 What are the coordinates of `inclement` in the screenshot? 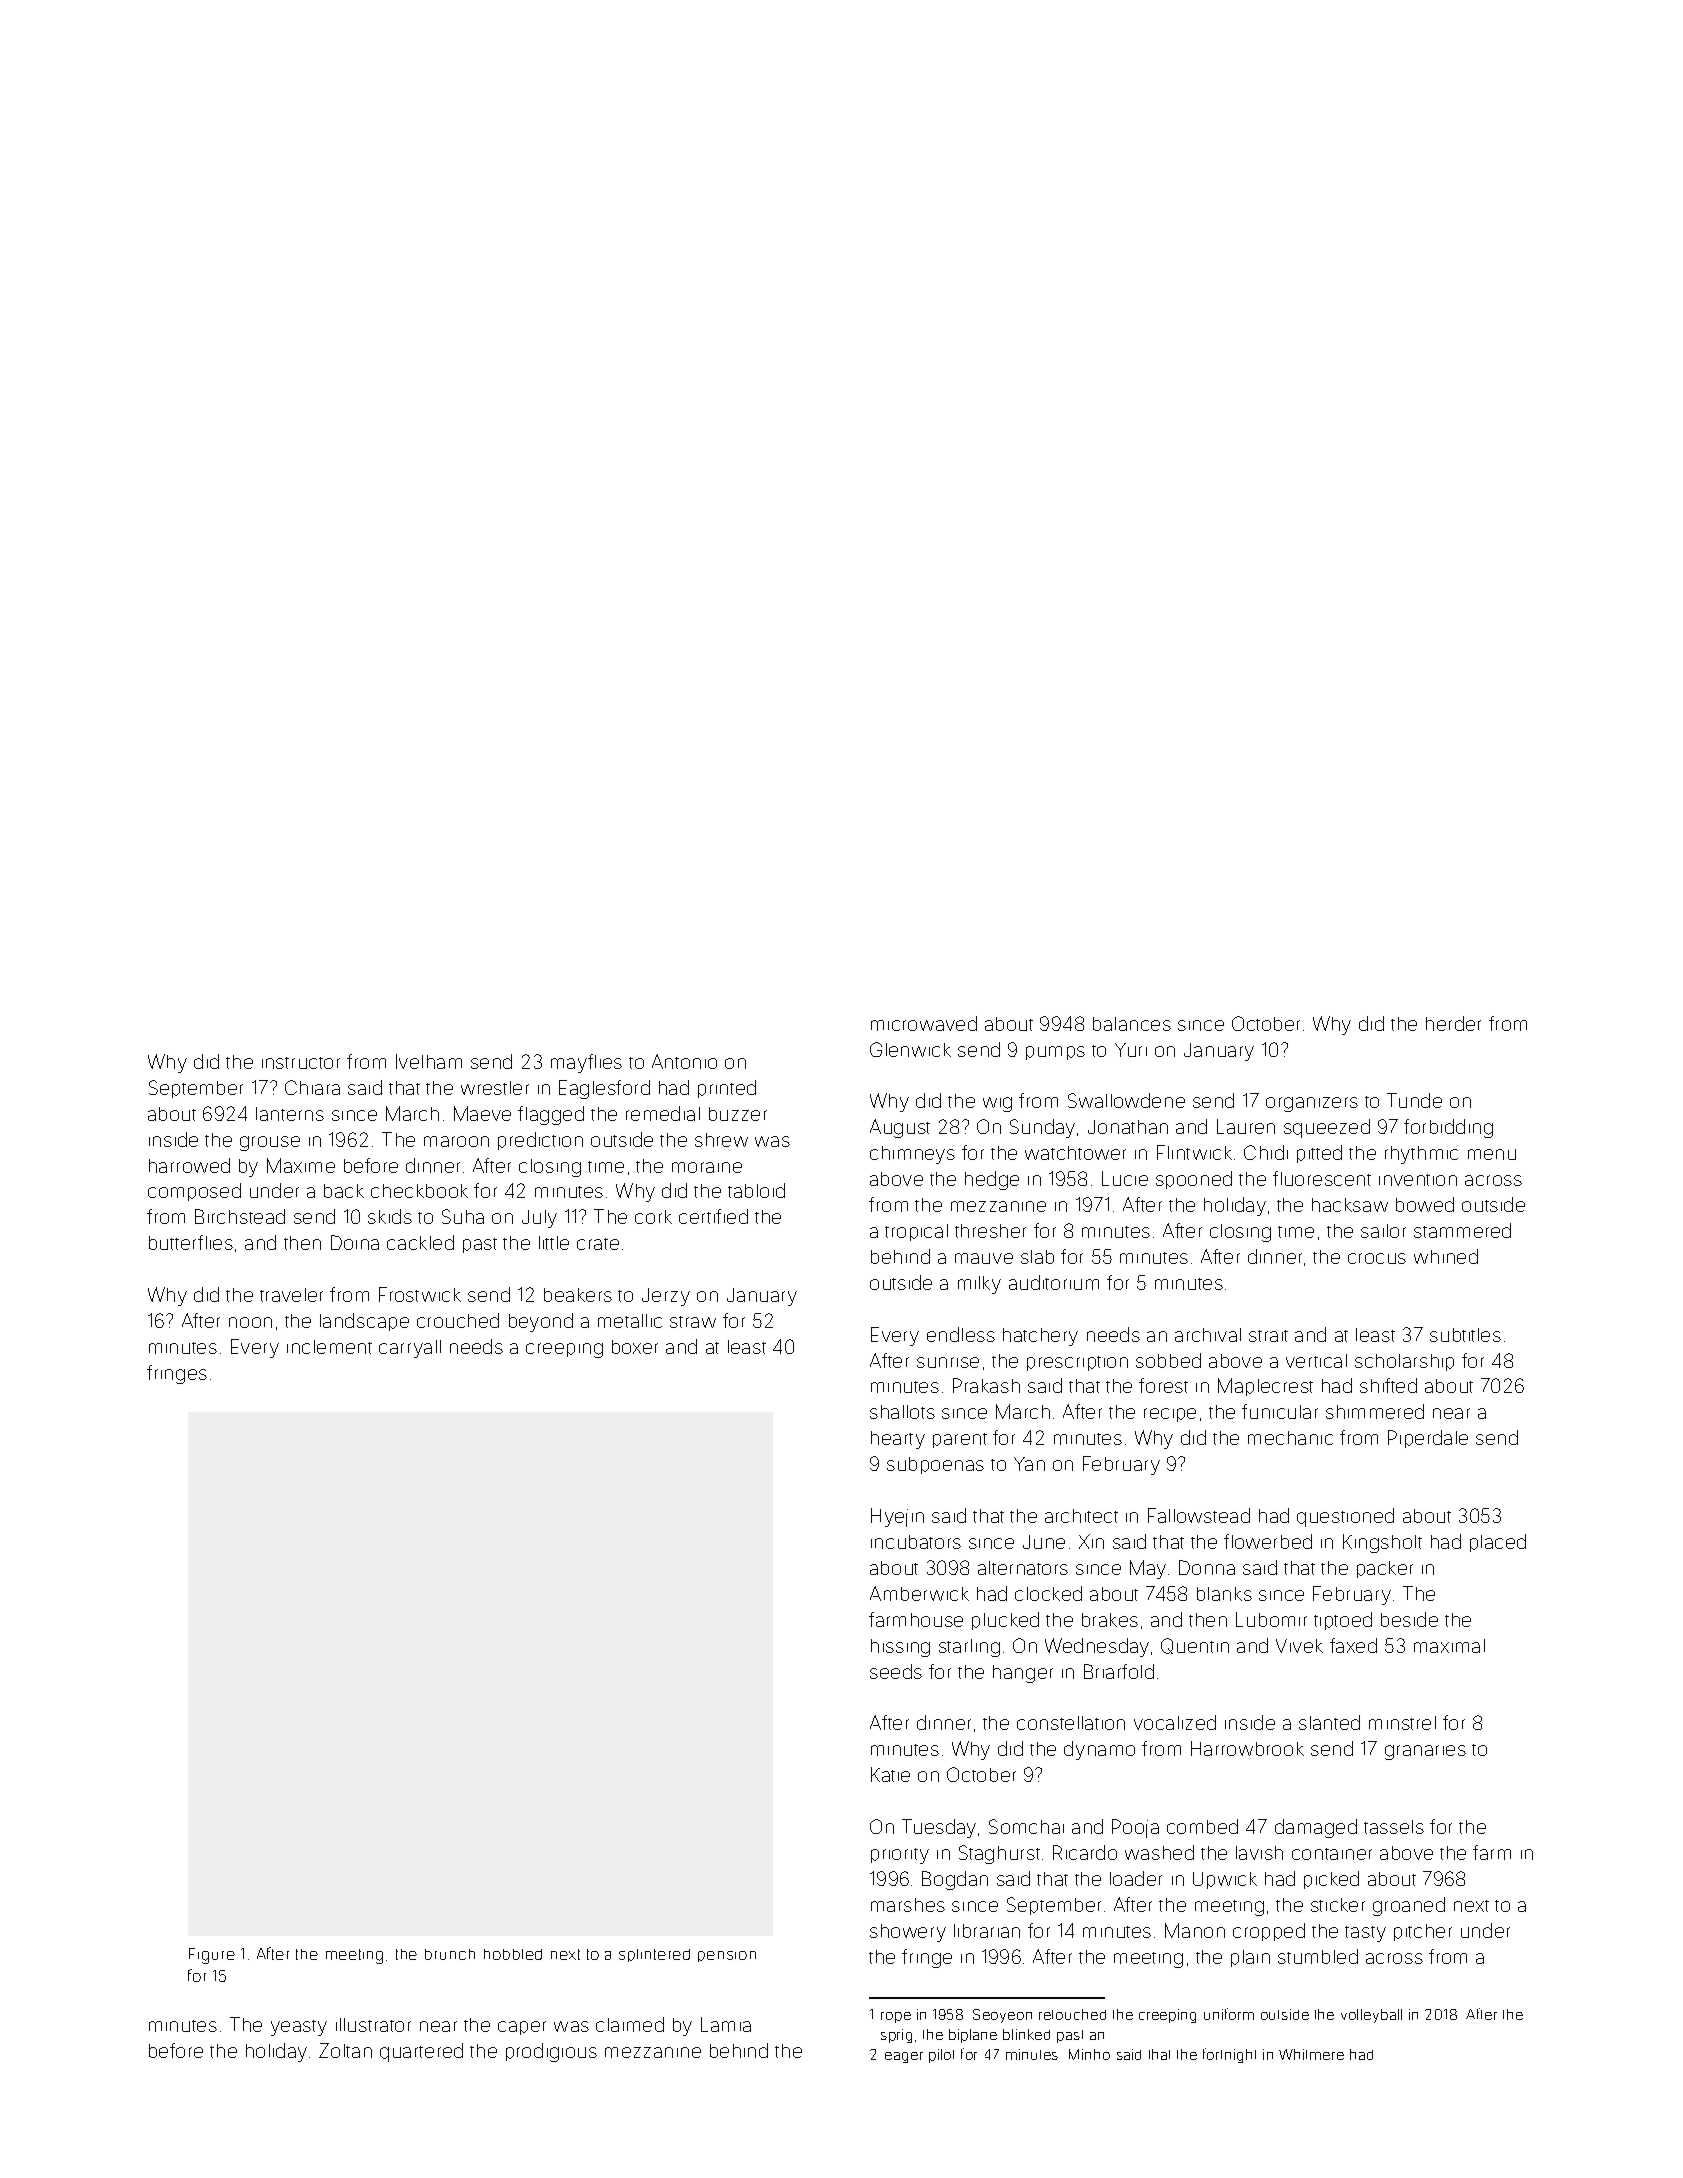 It's located at (329, 1347).
